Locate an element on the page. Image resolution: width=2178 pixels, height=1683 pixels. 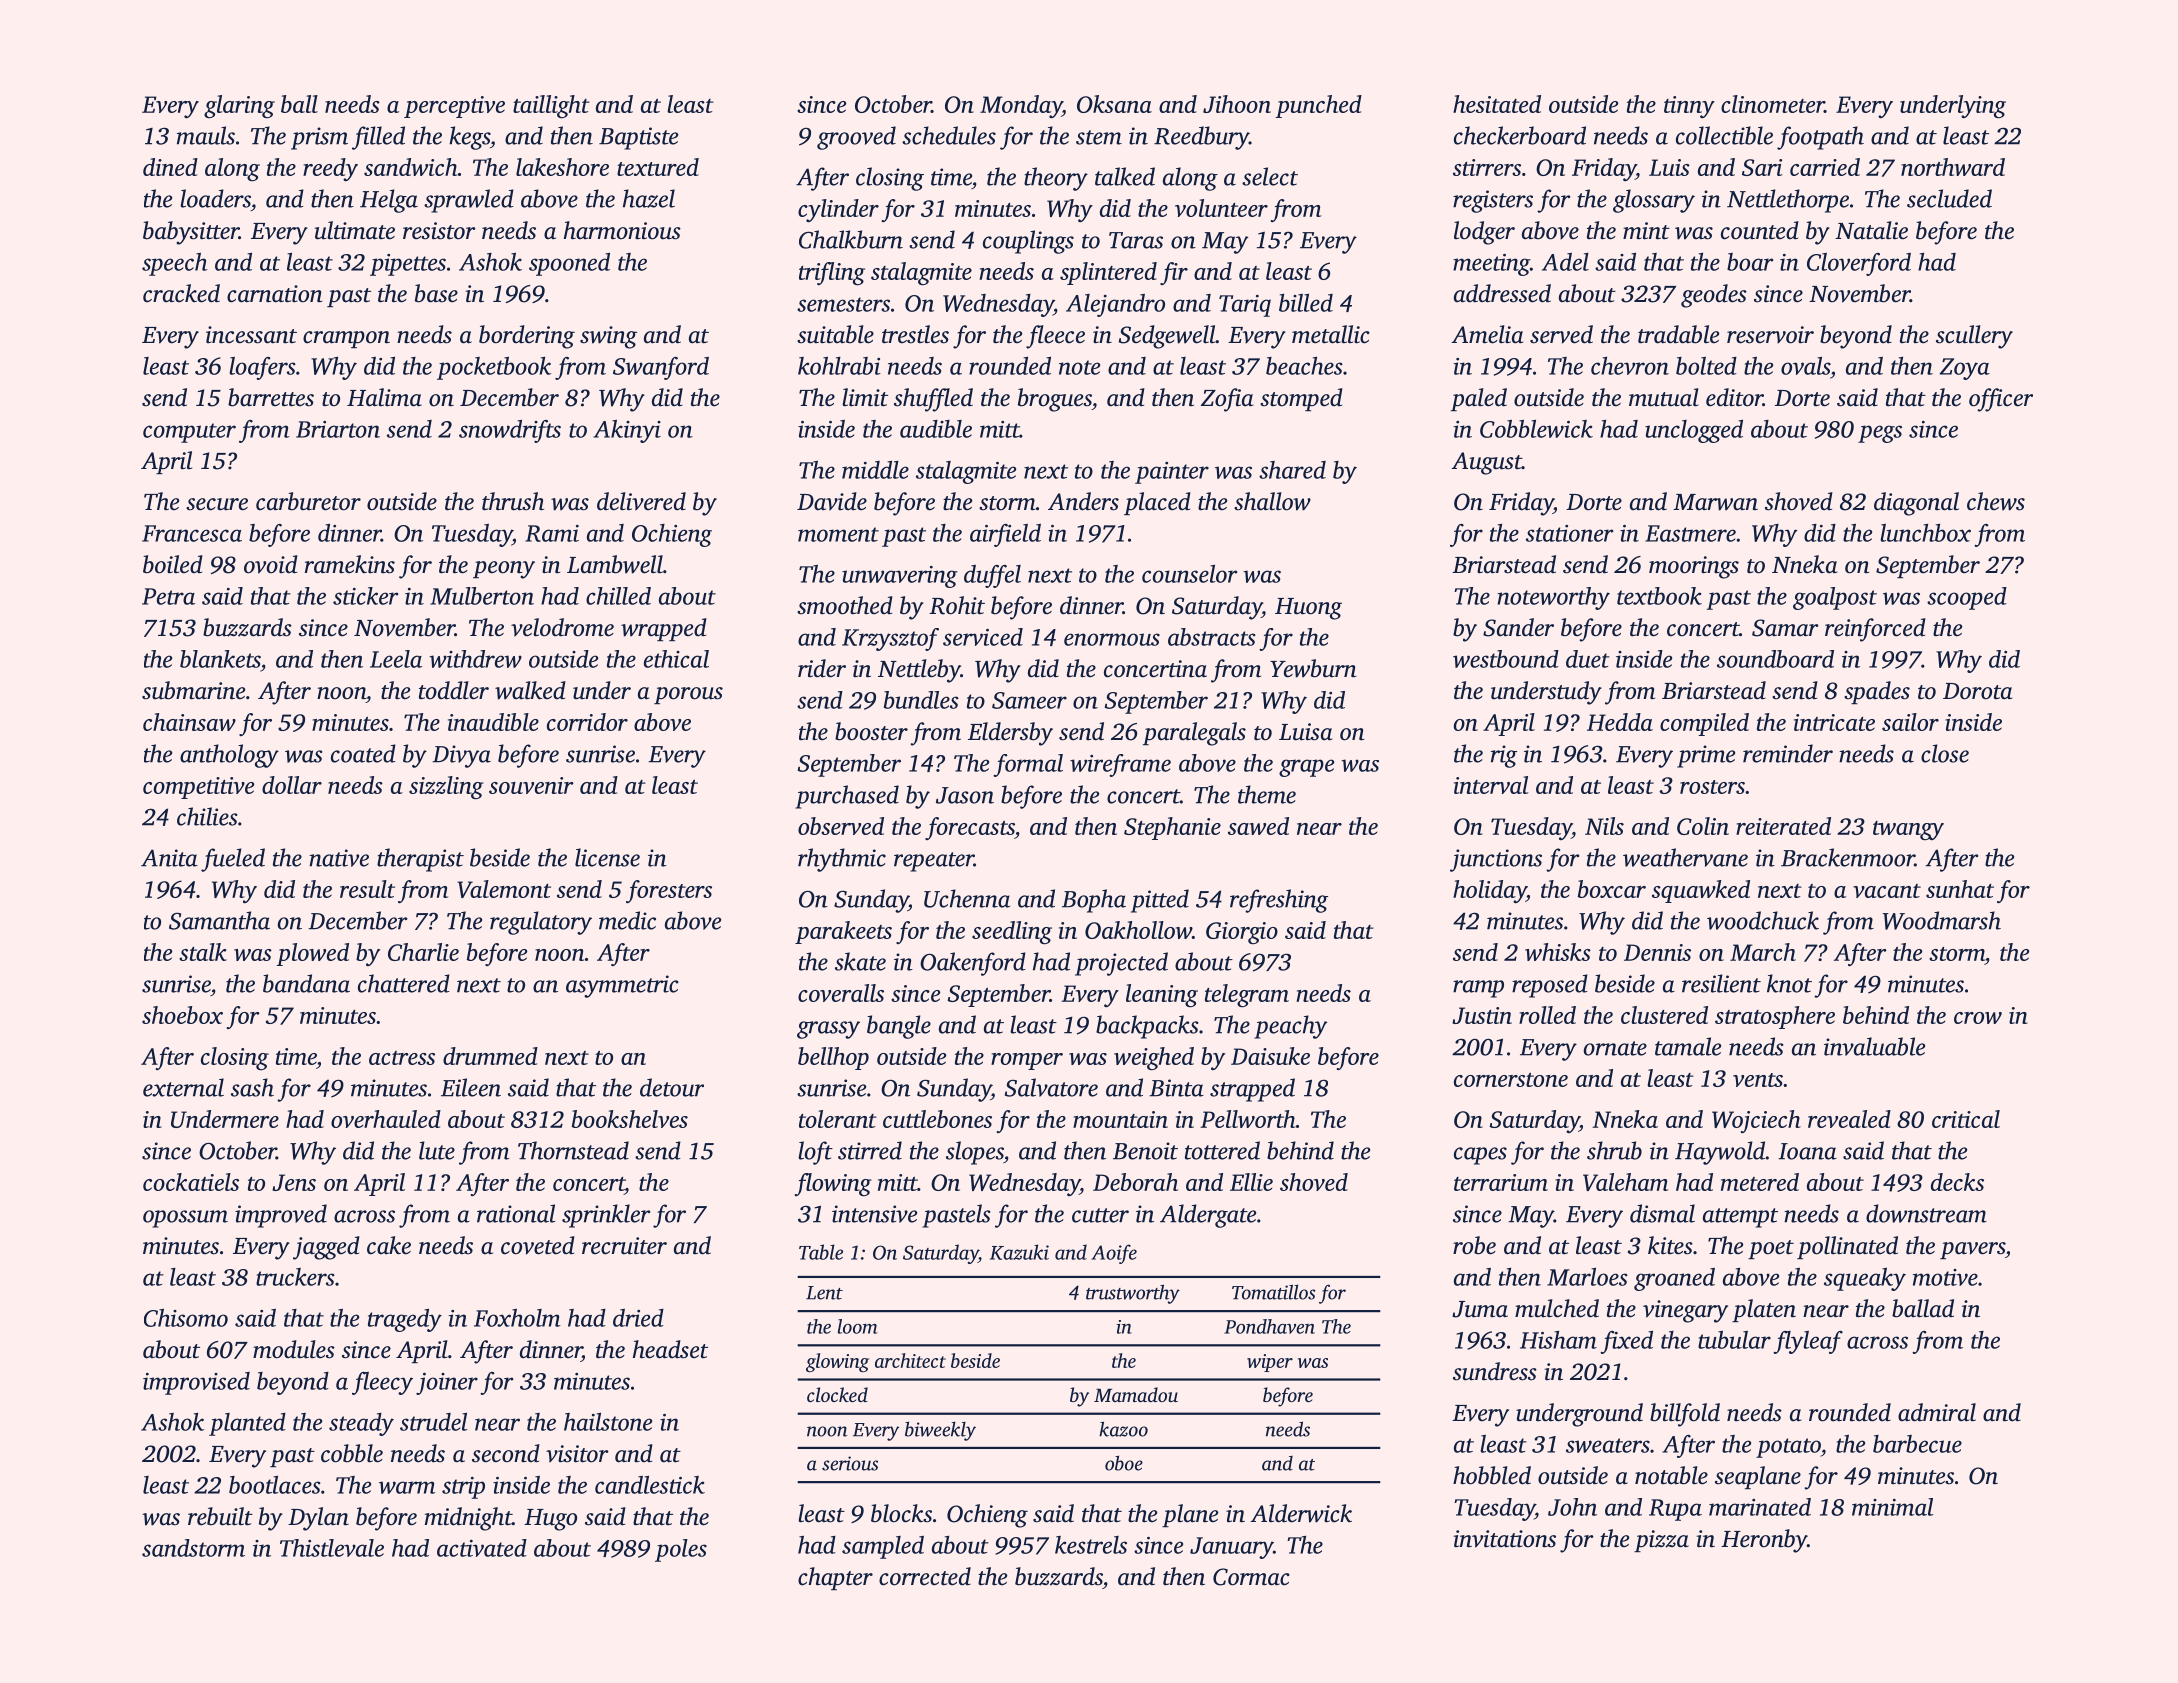
grooved is located at coordinates (856, 138).
